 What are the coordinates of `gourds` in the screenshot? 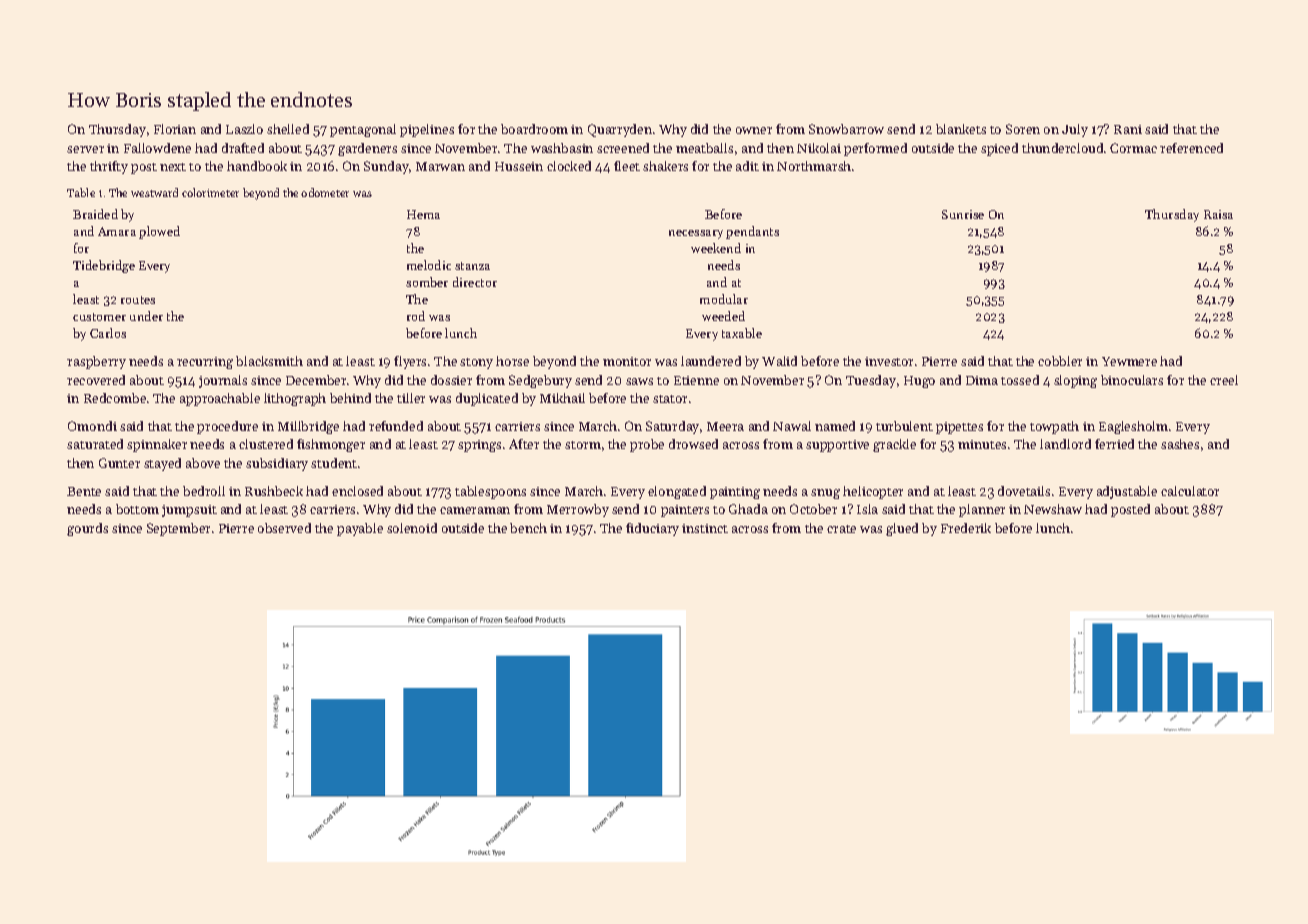 It's located at (87, 529).
